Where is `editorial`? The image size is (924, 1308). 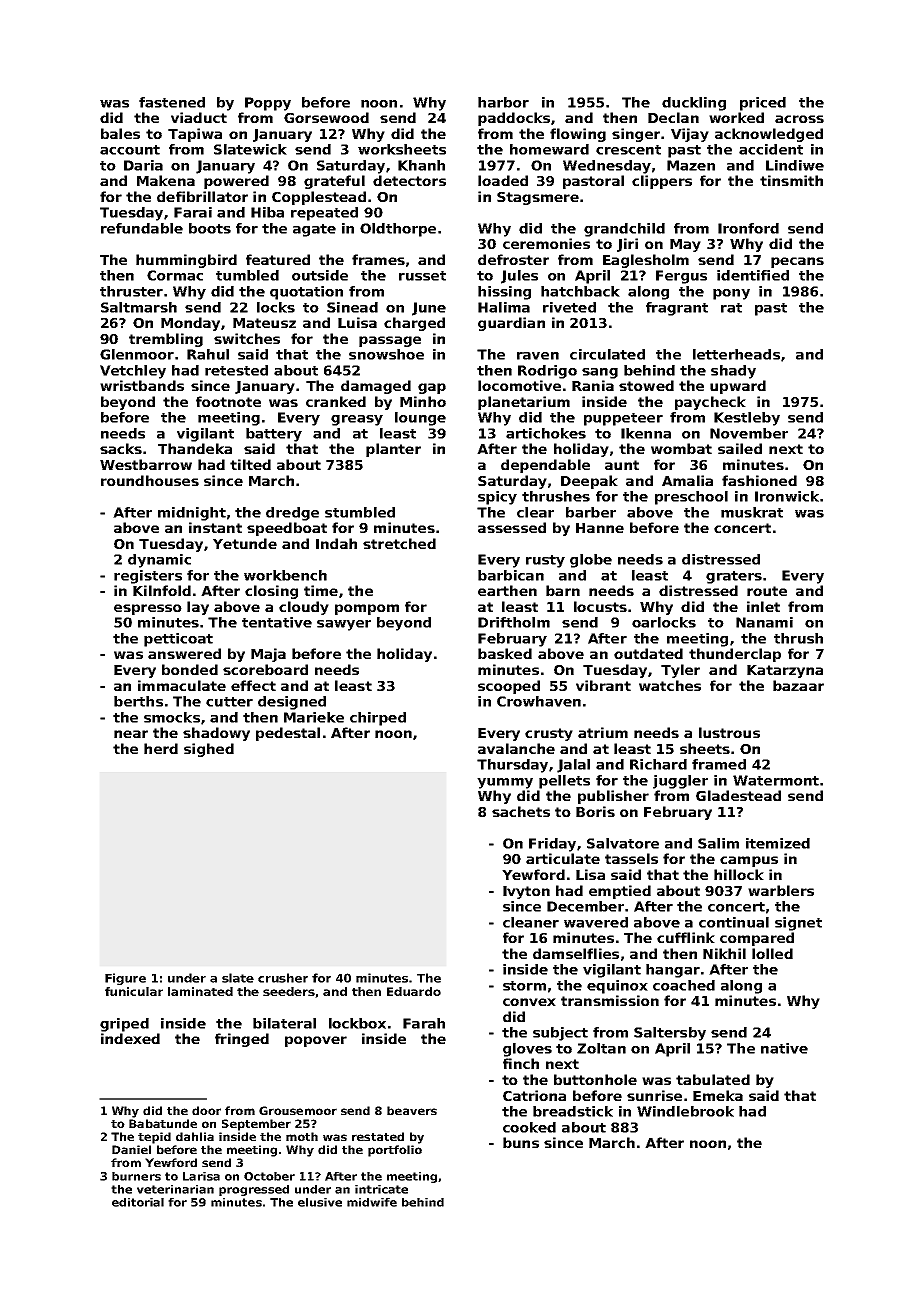 editorial is located at coordinates (138, 1202).
